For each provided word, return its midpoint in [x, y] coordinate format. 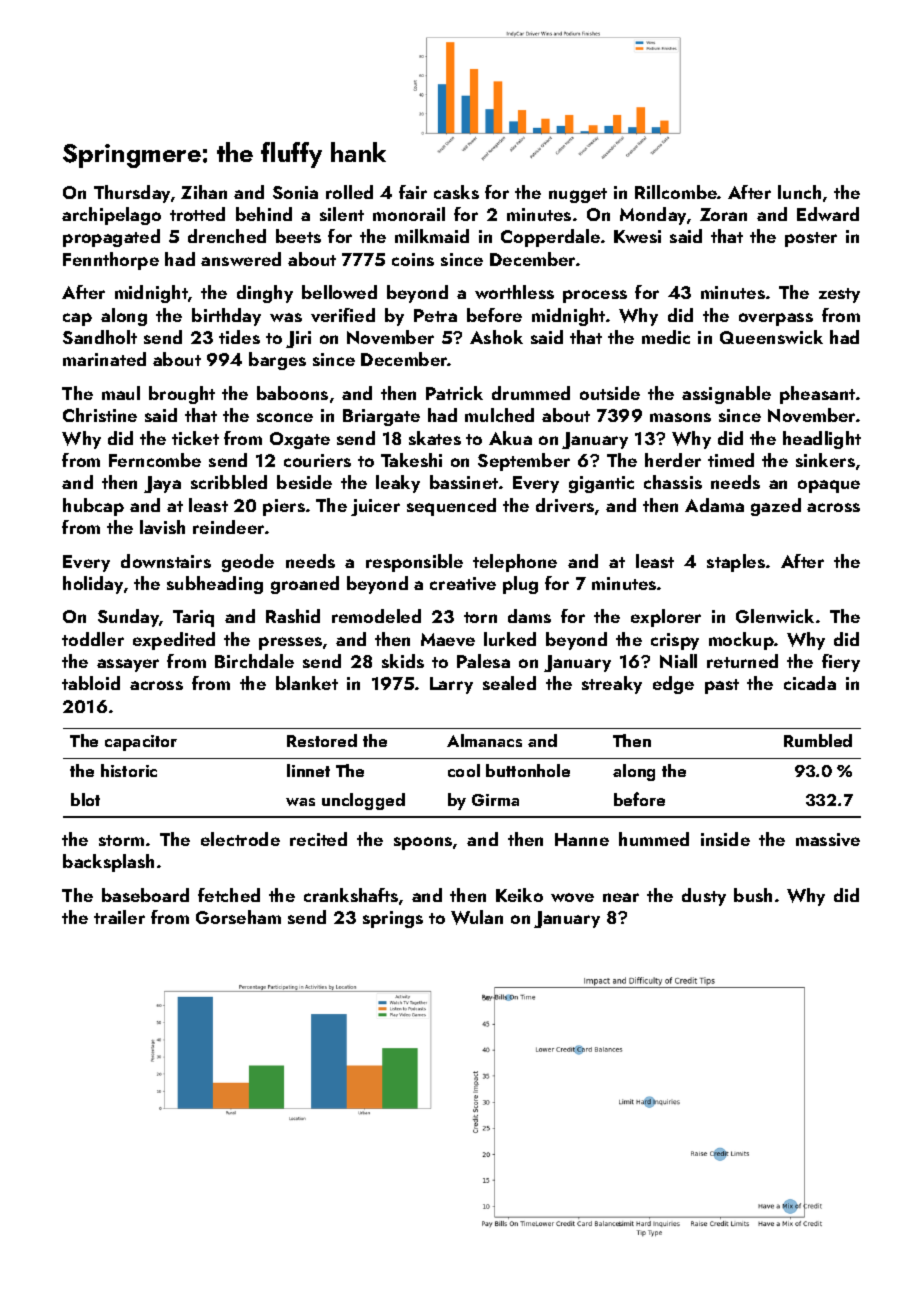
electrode [240, 839]
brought [182, 395]
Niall [678, 661]
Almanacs [484, 740]
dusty [704, 897]
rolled [349, 192]
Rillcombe [676, 192]
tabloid [91, 683]
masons [680, 417]
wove [572, 897]
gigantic [601, 484]
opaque [829, 486]
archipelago [111, 216]
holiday [93, 585]
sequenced [451, 507]
